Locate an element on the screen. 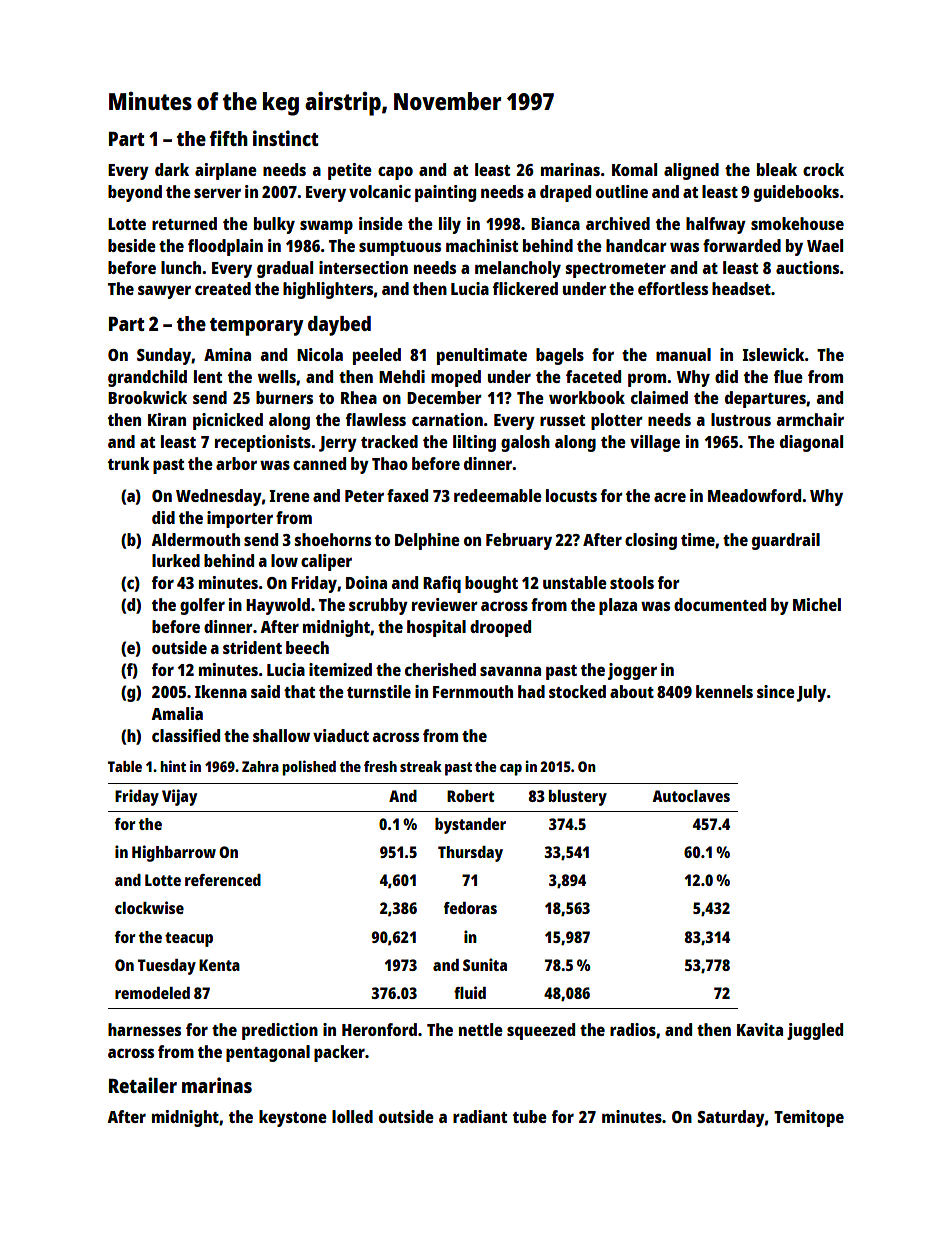  blustery is located at coordinates (578, 798).
